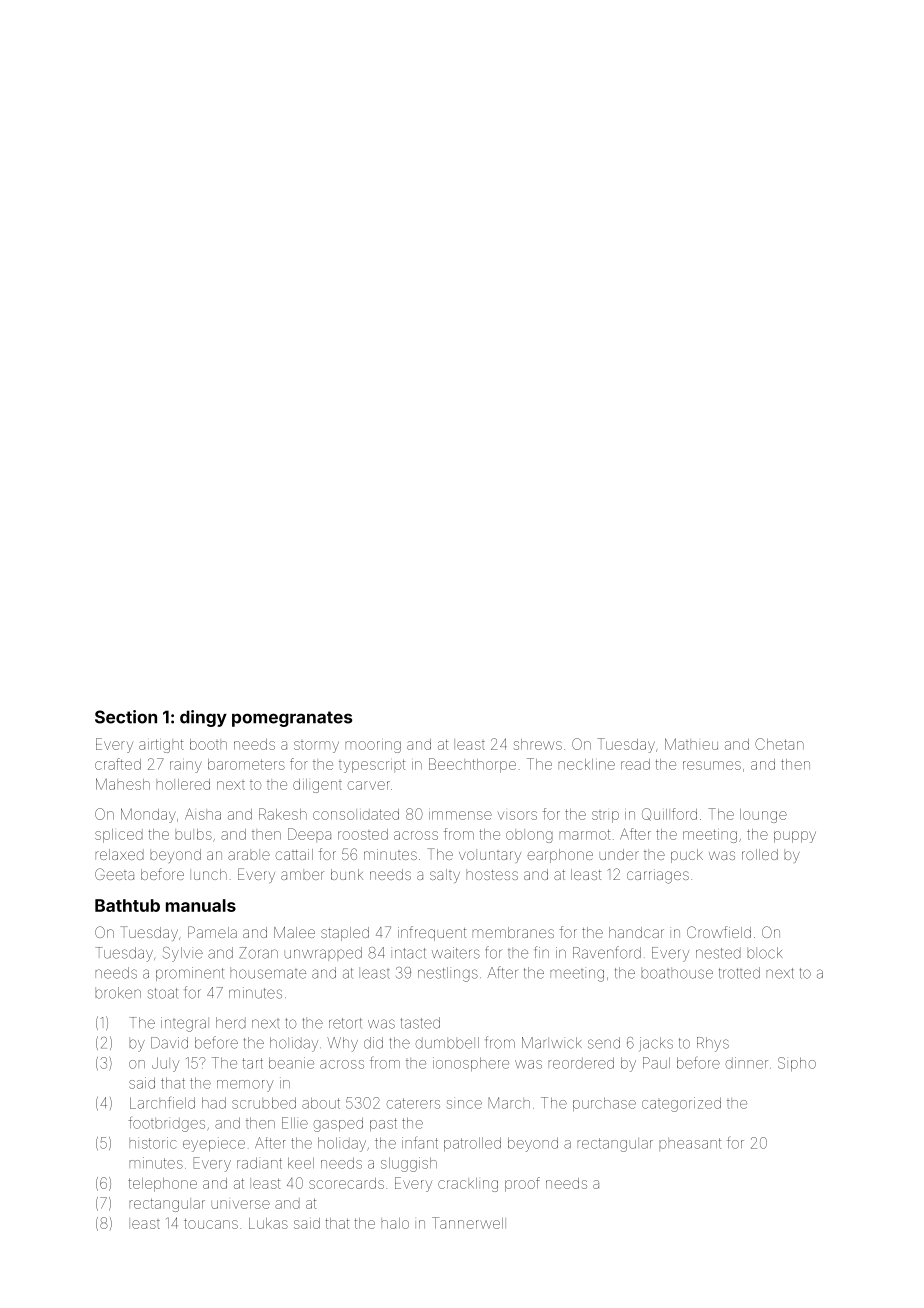 The height and width of the image is (1308, 924). I want to click on categorized, so click(681, 1104).
